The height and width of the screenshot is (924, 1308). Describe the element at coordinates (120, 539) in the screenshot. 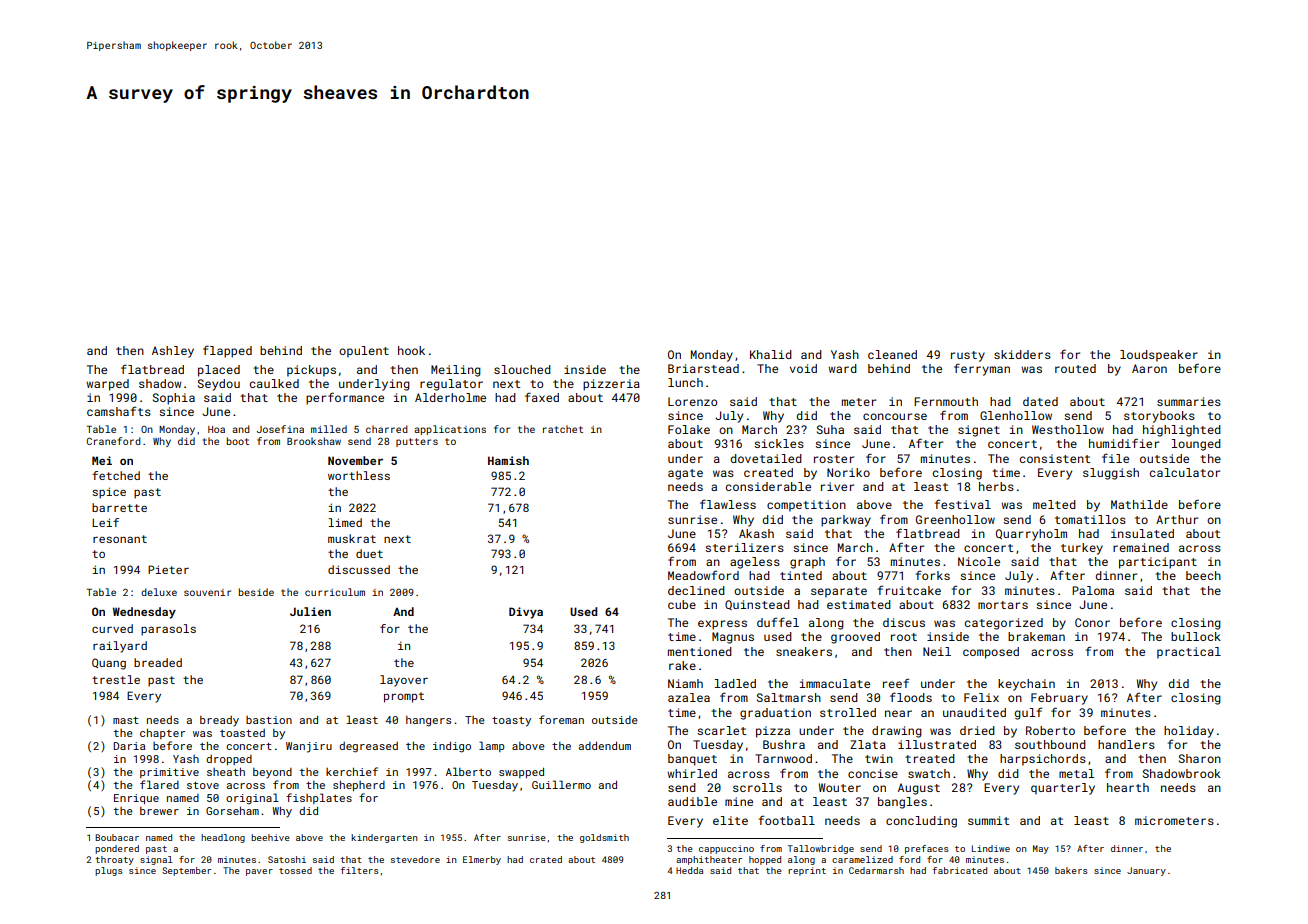

I see `resonant` at that location.
